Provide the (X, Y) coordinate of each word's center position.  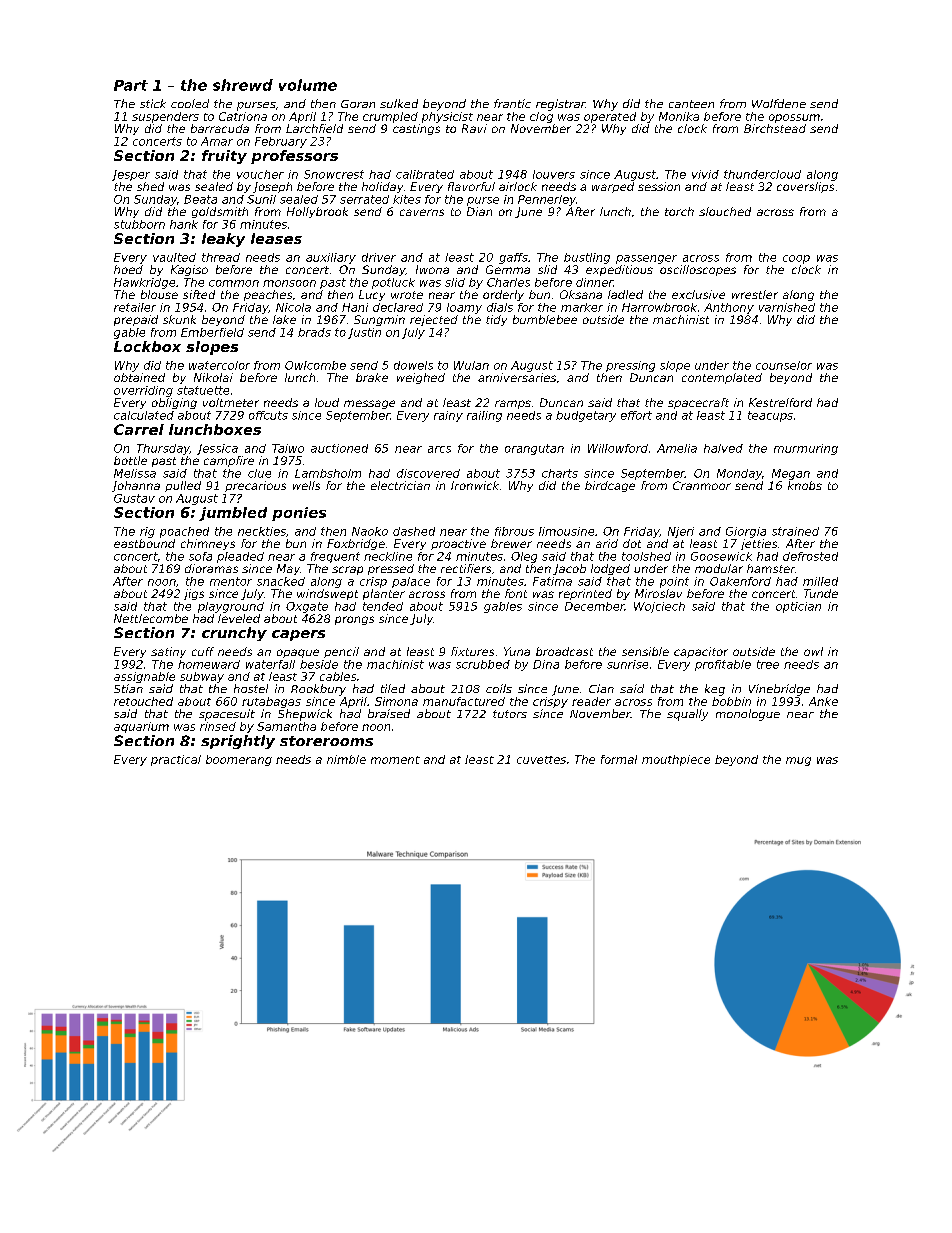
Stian (128, 688)
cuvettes (541, 760)
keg (715, 690)
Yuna (517, 651)
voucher (260, 174)
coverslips (805, 187)
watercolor (219, 365)
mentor (231, 581)
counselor (784, 365)
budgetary (586, 416)
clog (541, 117)
